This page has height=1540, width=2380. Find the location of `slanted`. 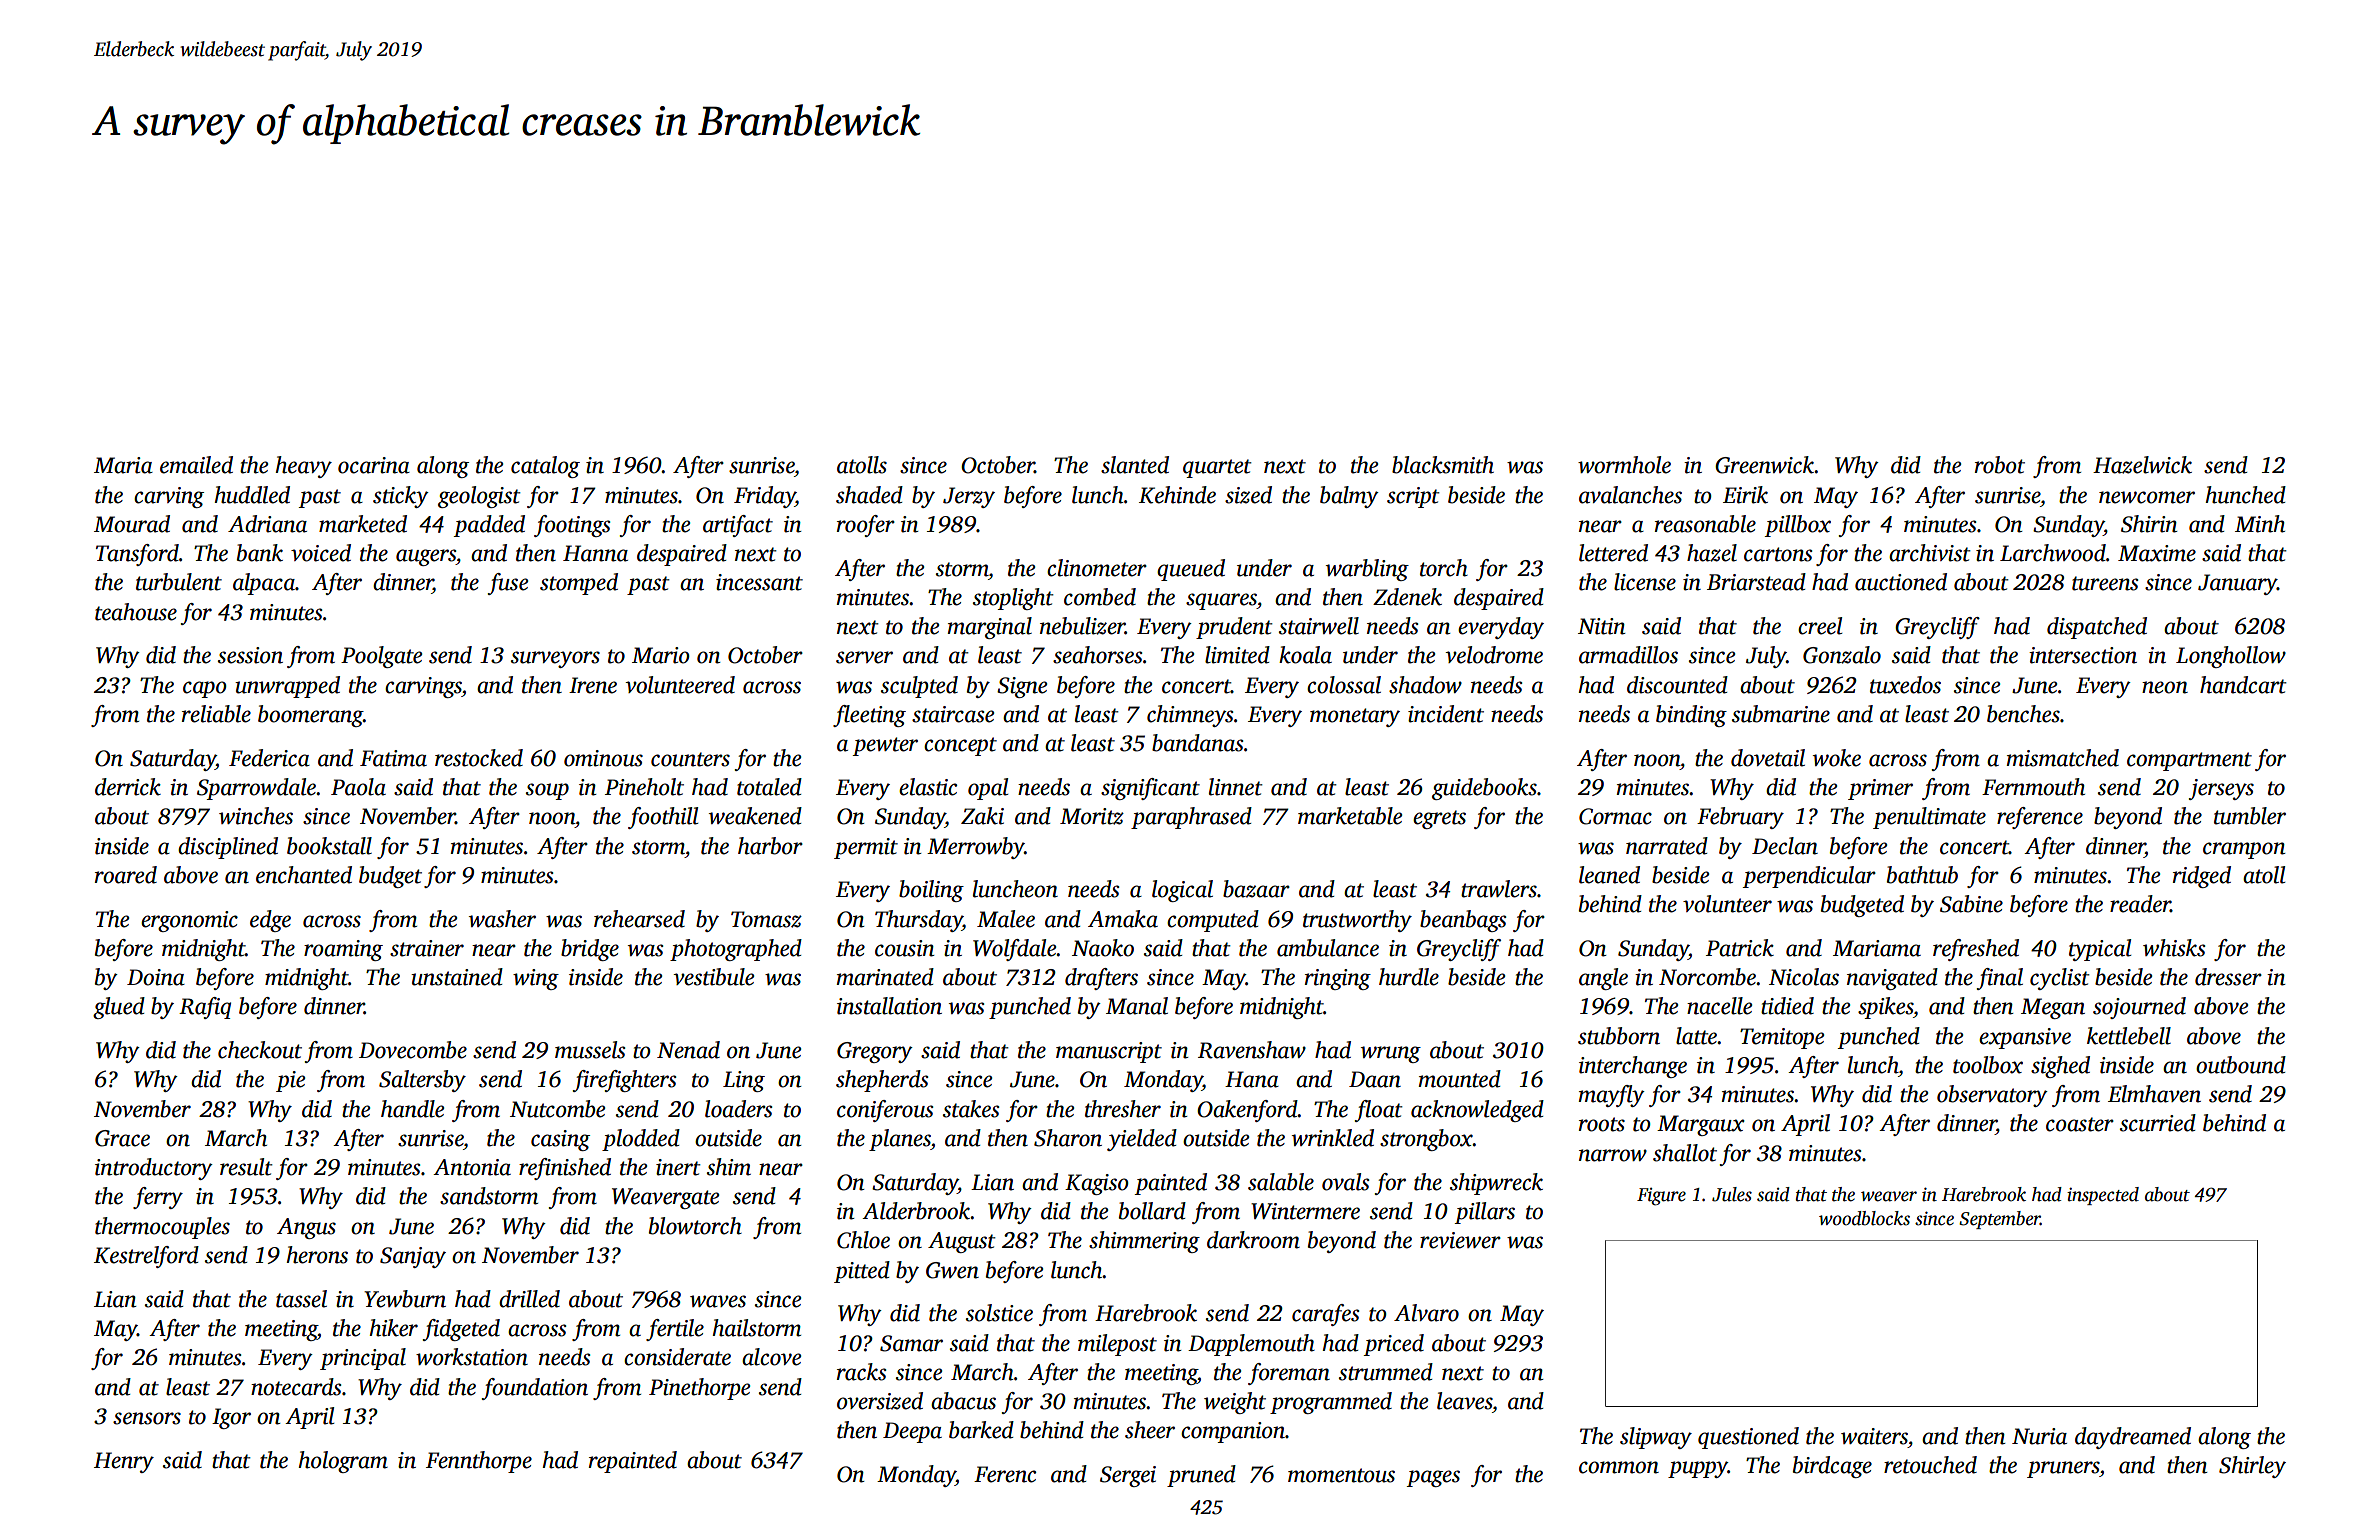

slanted is located at coordinates (1135, 465).
